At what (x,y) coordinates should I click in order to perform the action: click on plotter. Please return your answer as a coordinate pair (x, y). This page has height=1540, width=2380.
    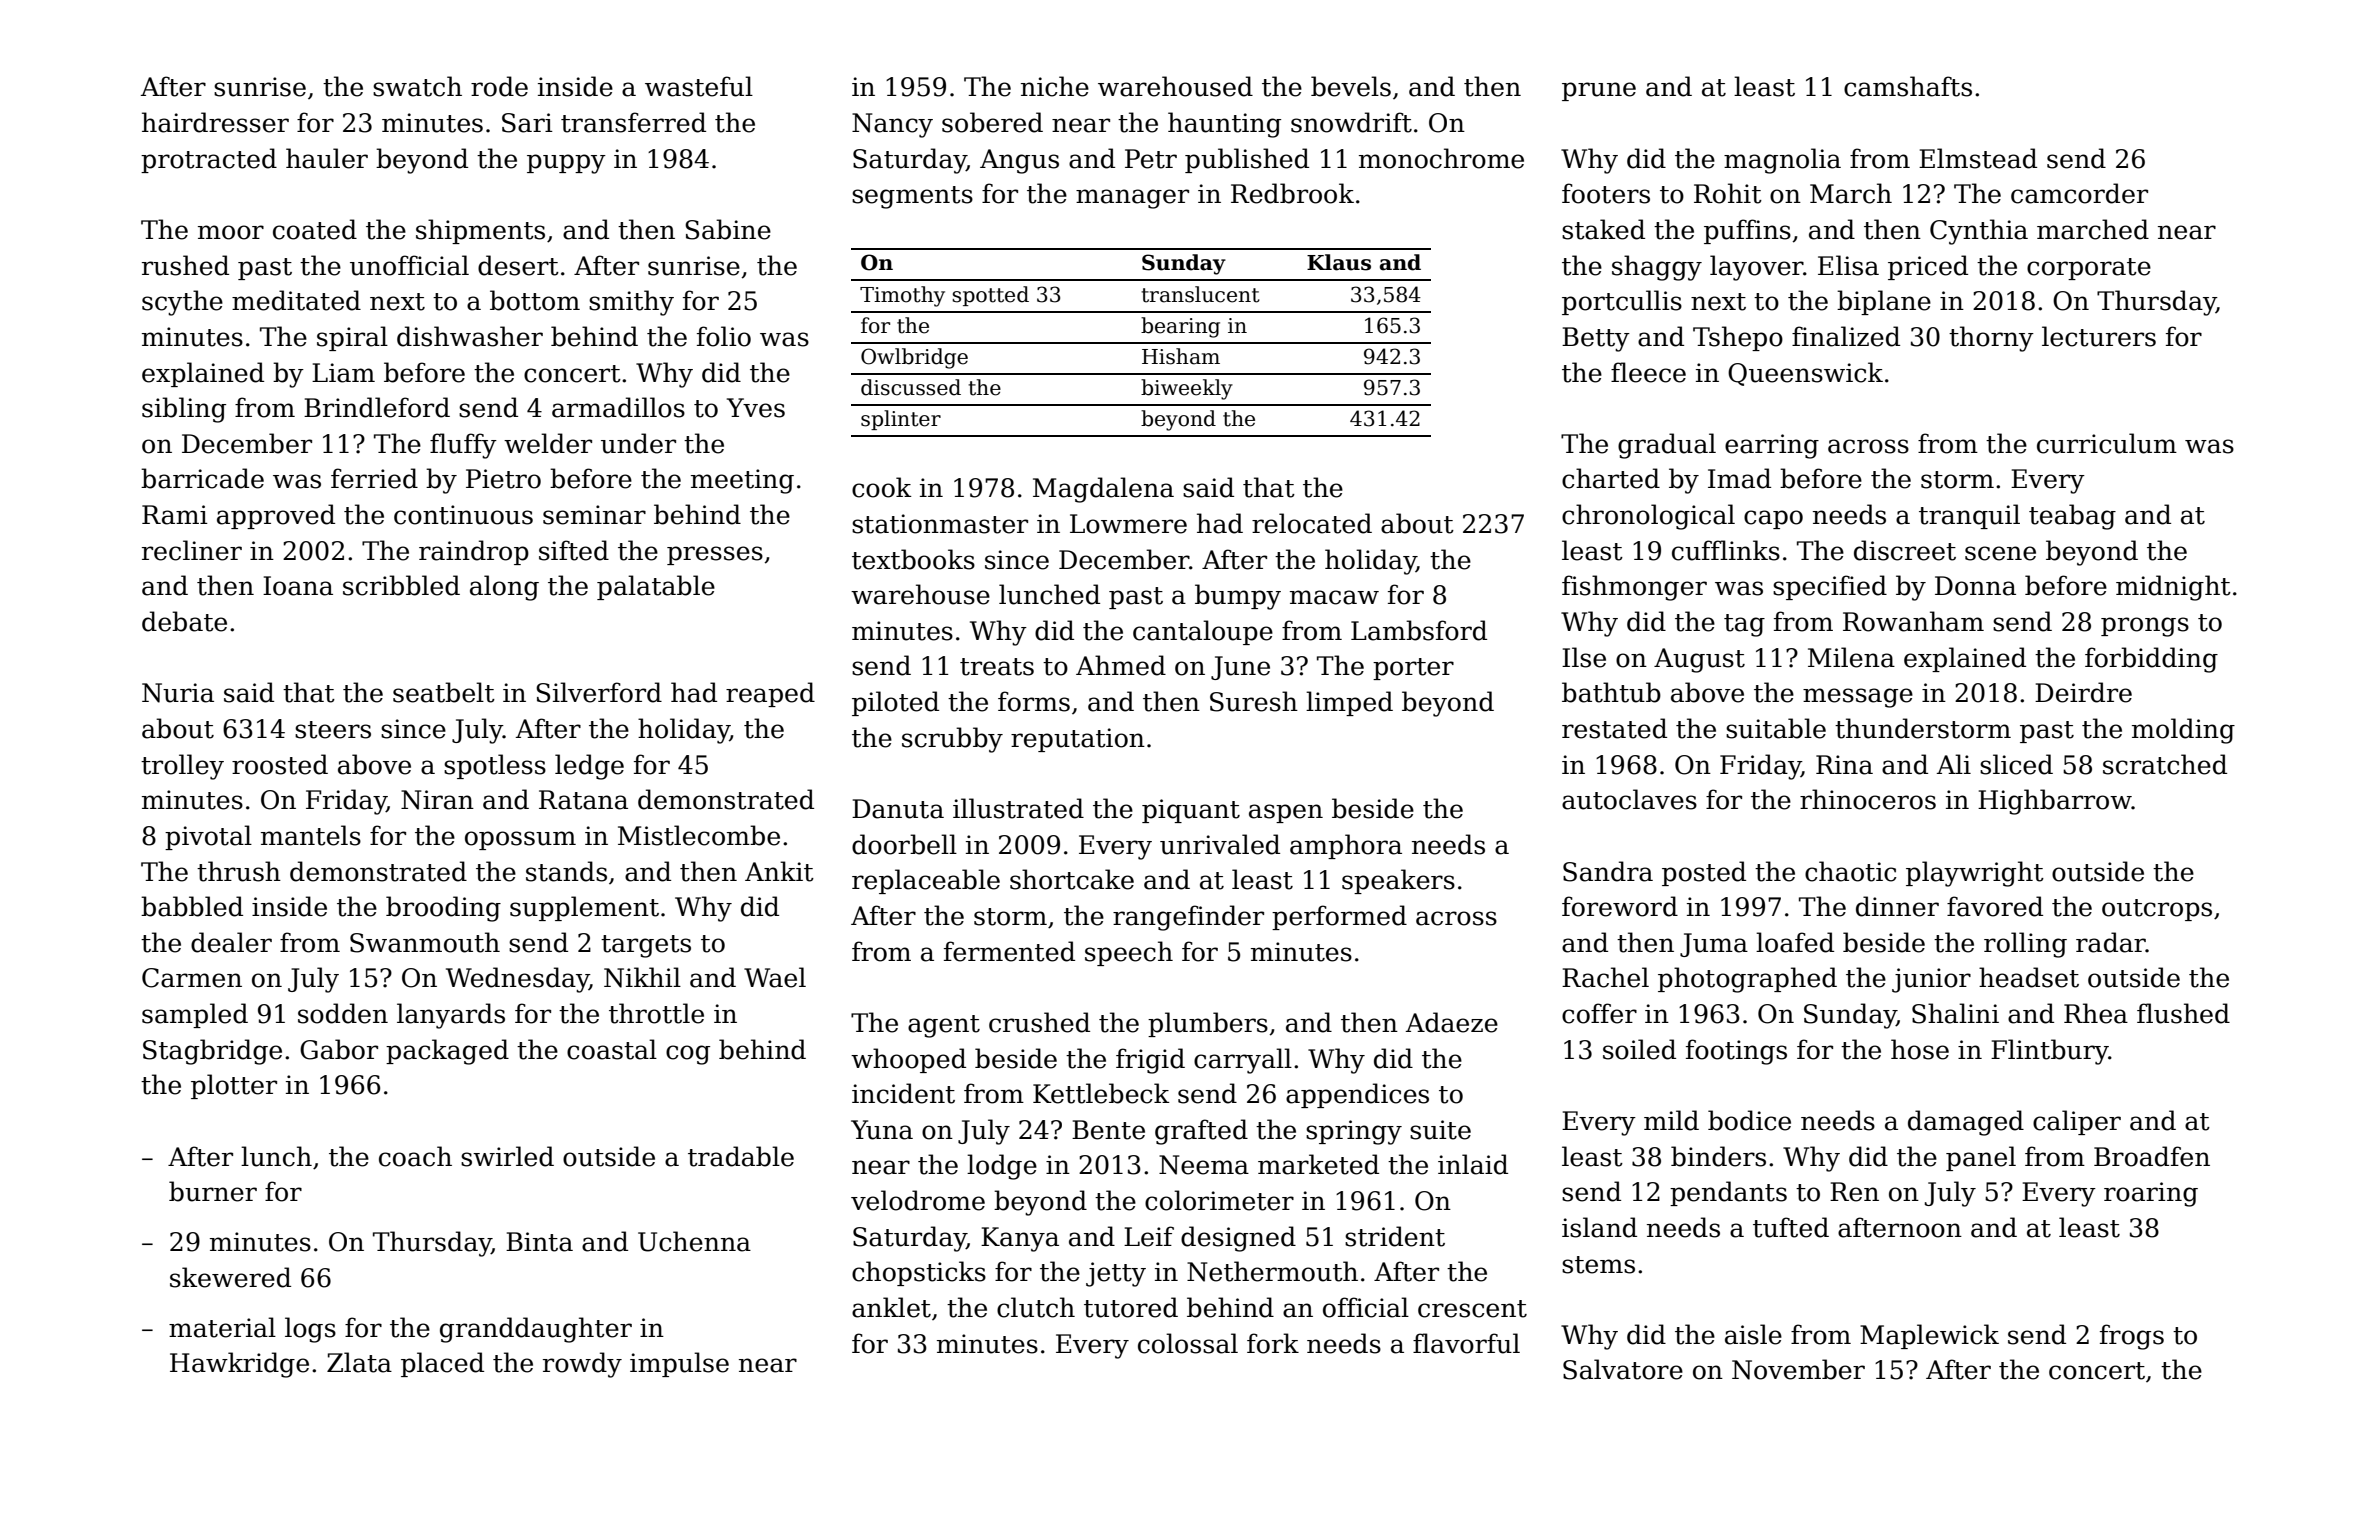
    Looking at the image, I should click on (234, 1086).
